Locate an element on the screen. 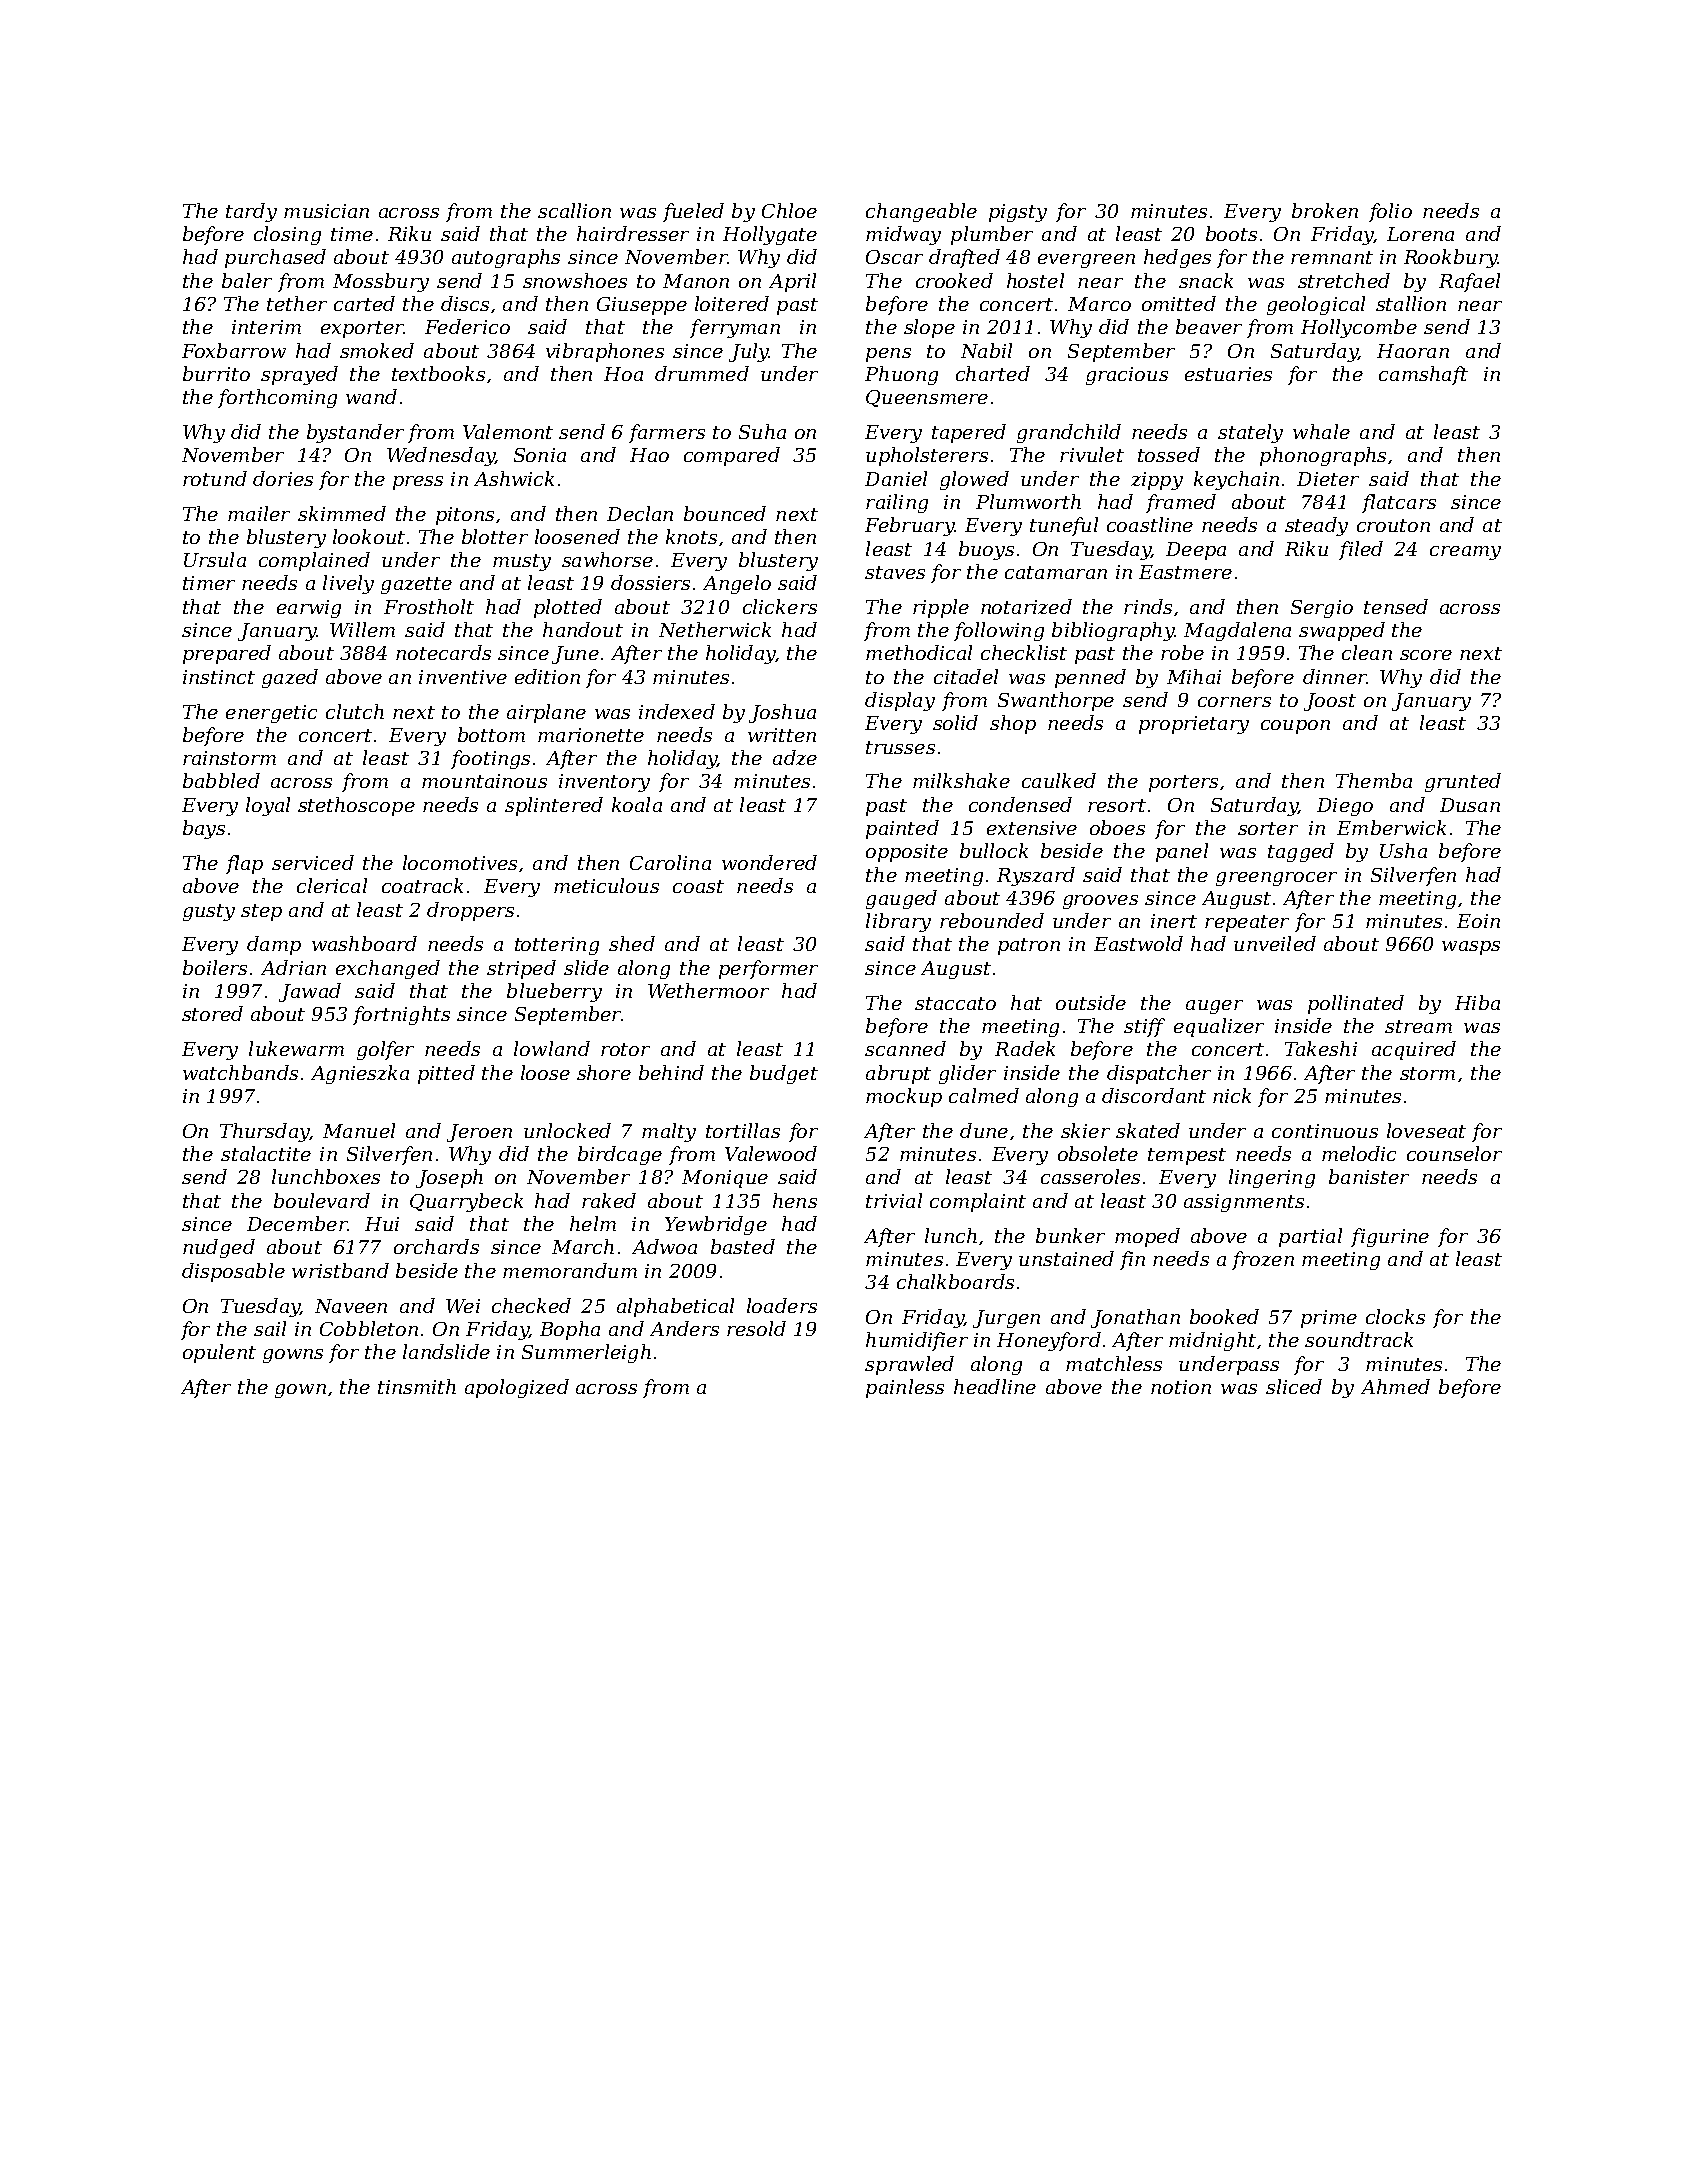 This screenshot has height=2178, width=1683. basted is located at coordinates (743, 1246).
